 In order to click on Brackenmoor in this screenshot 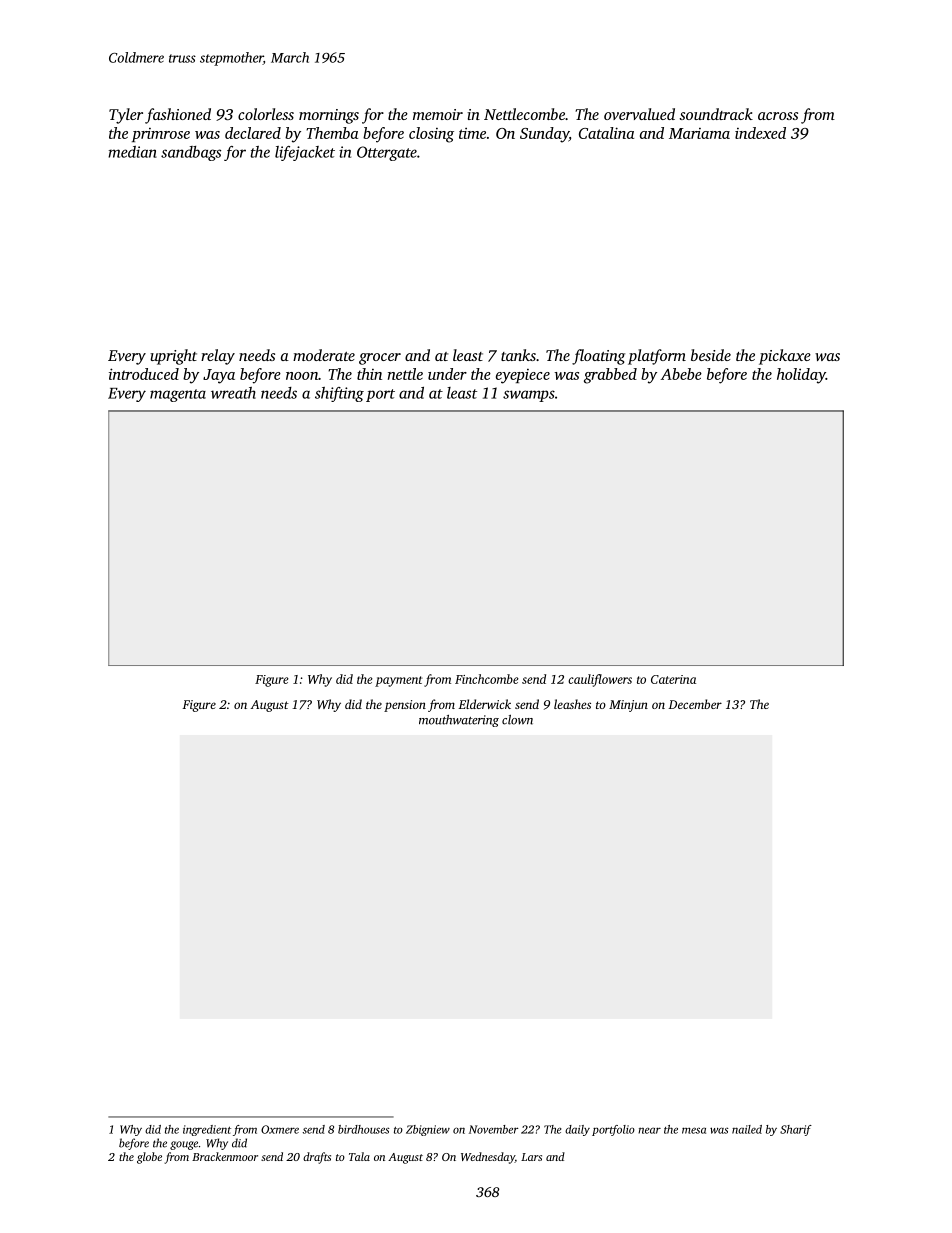, I will do `click(225, 1156)`.
